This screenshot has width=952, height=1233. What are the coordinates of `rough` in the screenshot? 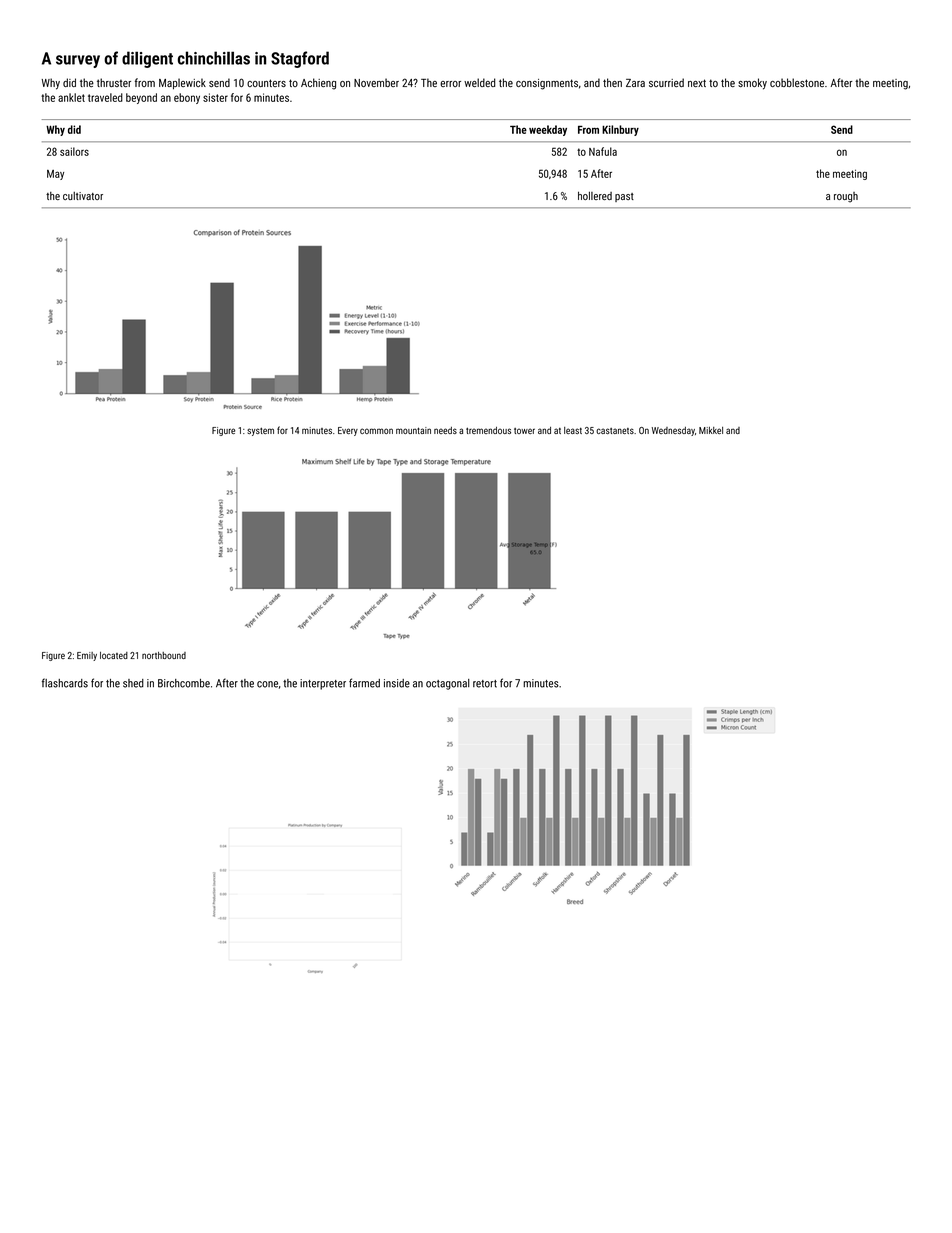 It's located at (846, 197).
